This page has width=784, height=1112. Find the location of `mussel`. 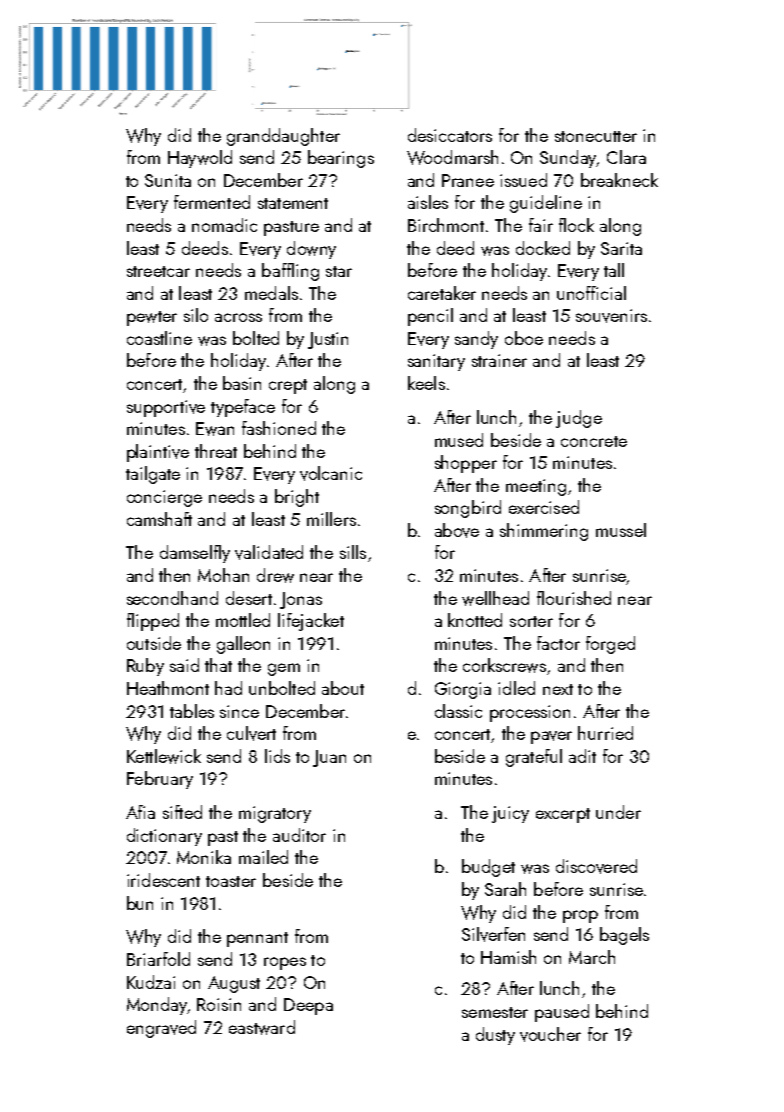

mussel is located at coordinates (621, 530).
